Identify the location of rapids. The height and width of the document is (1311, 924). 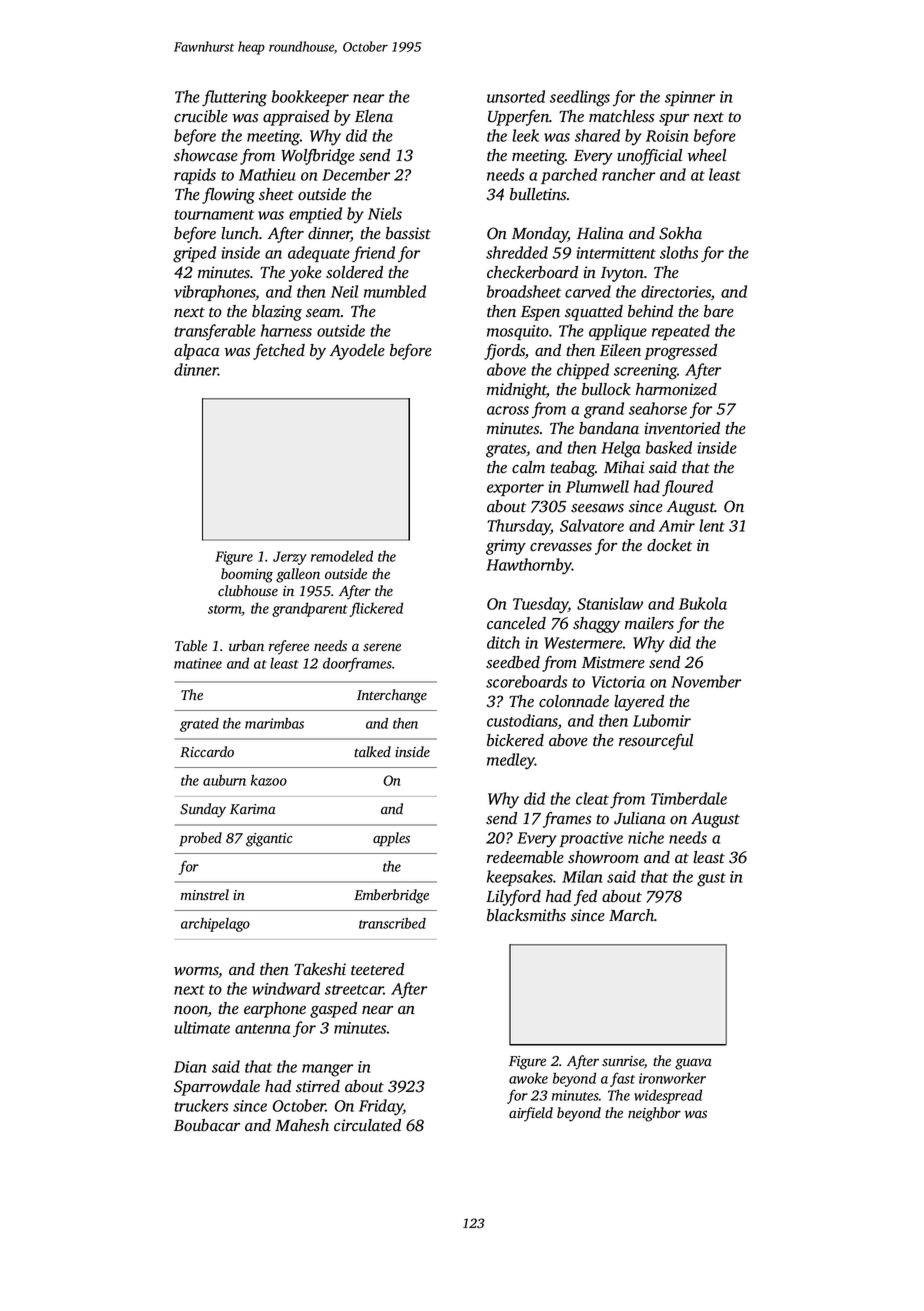
(195, 176).
